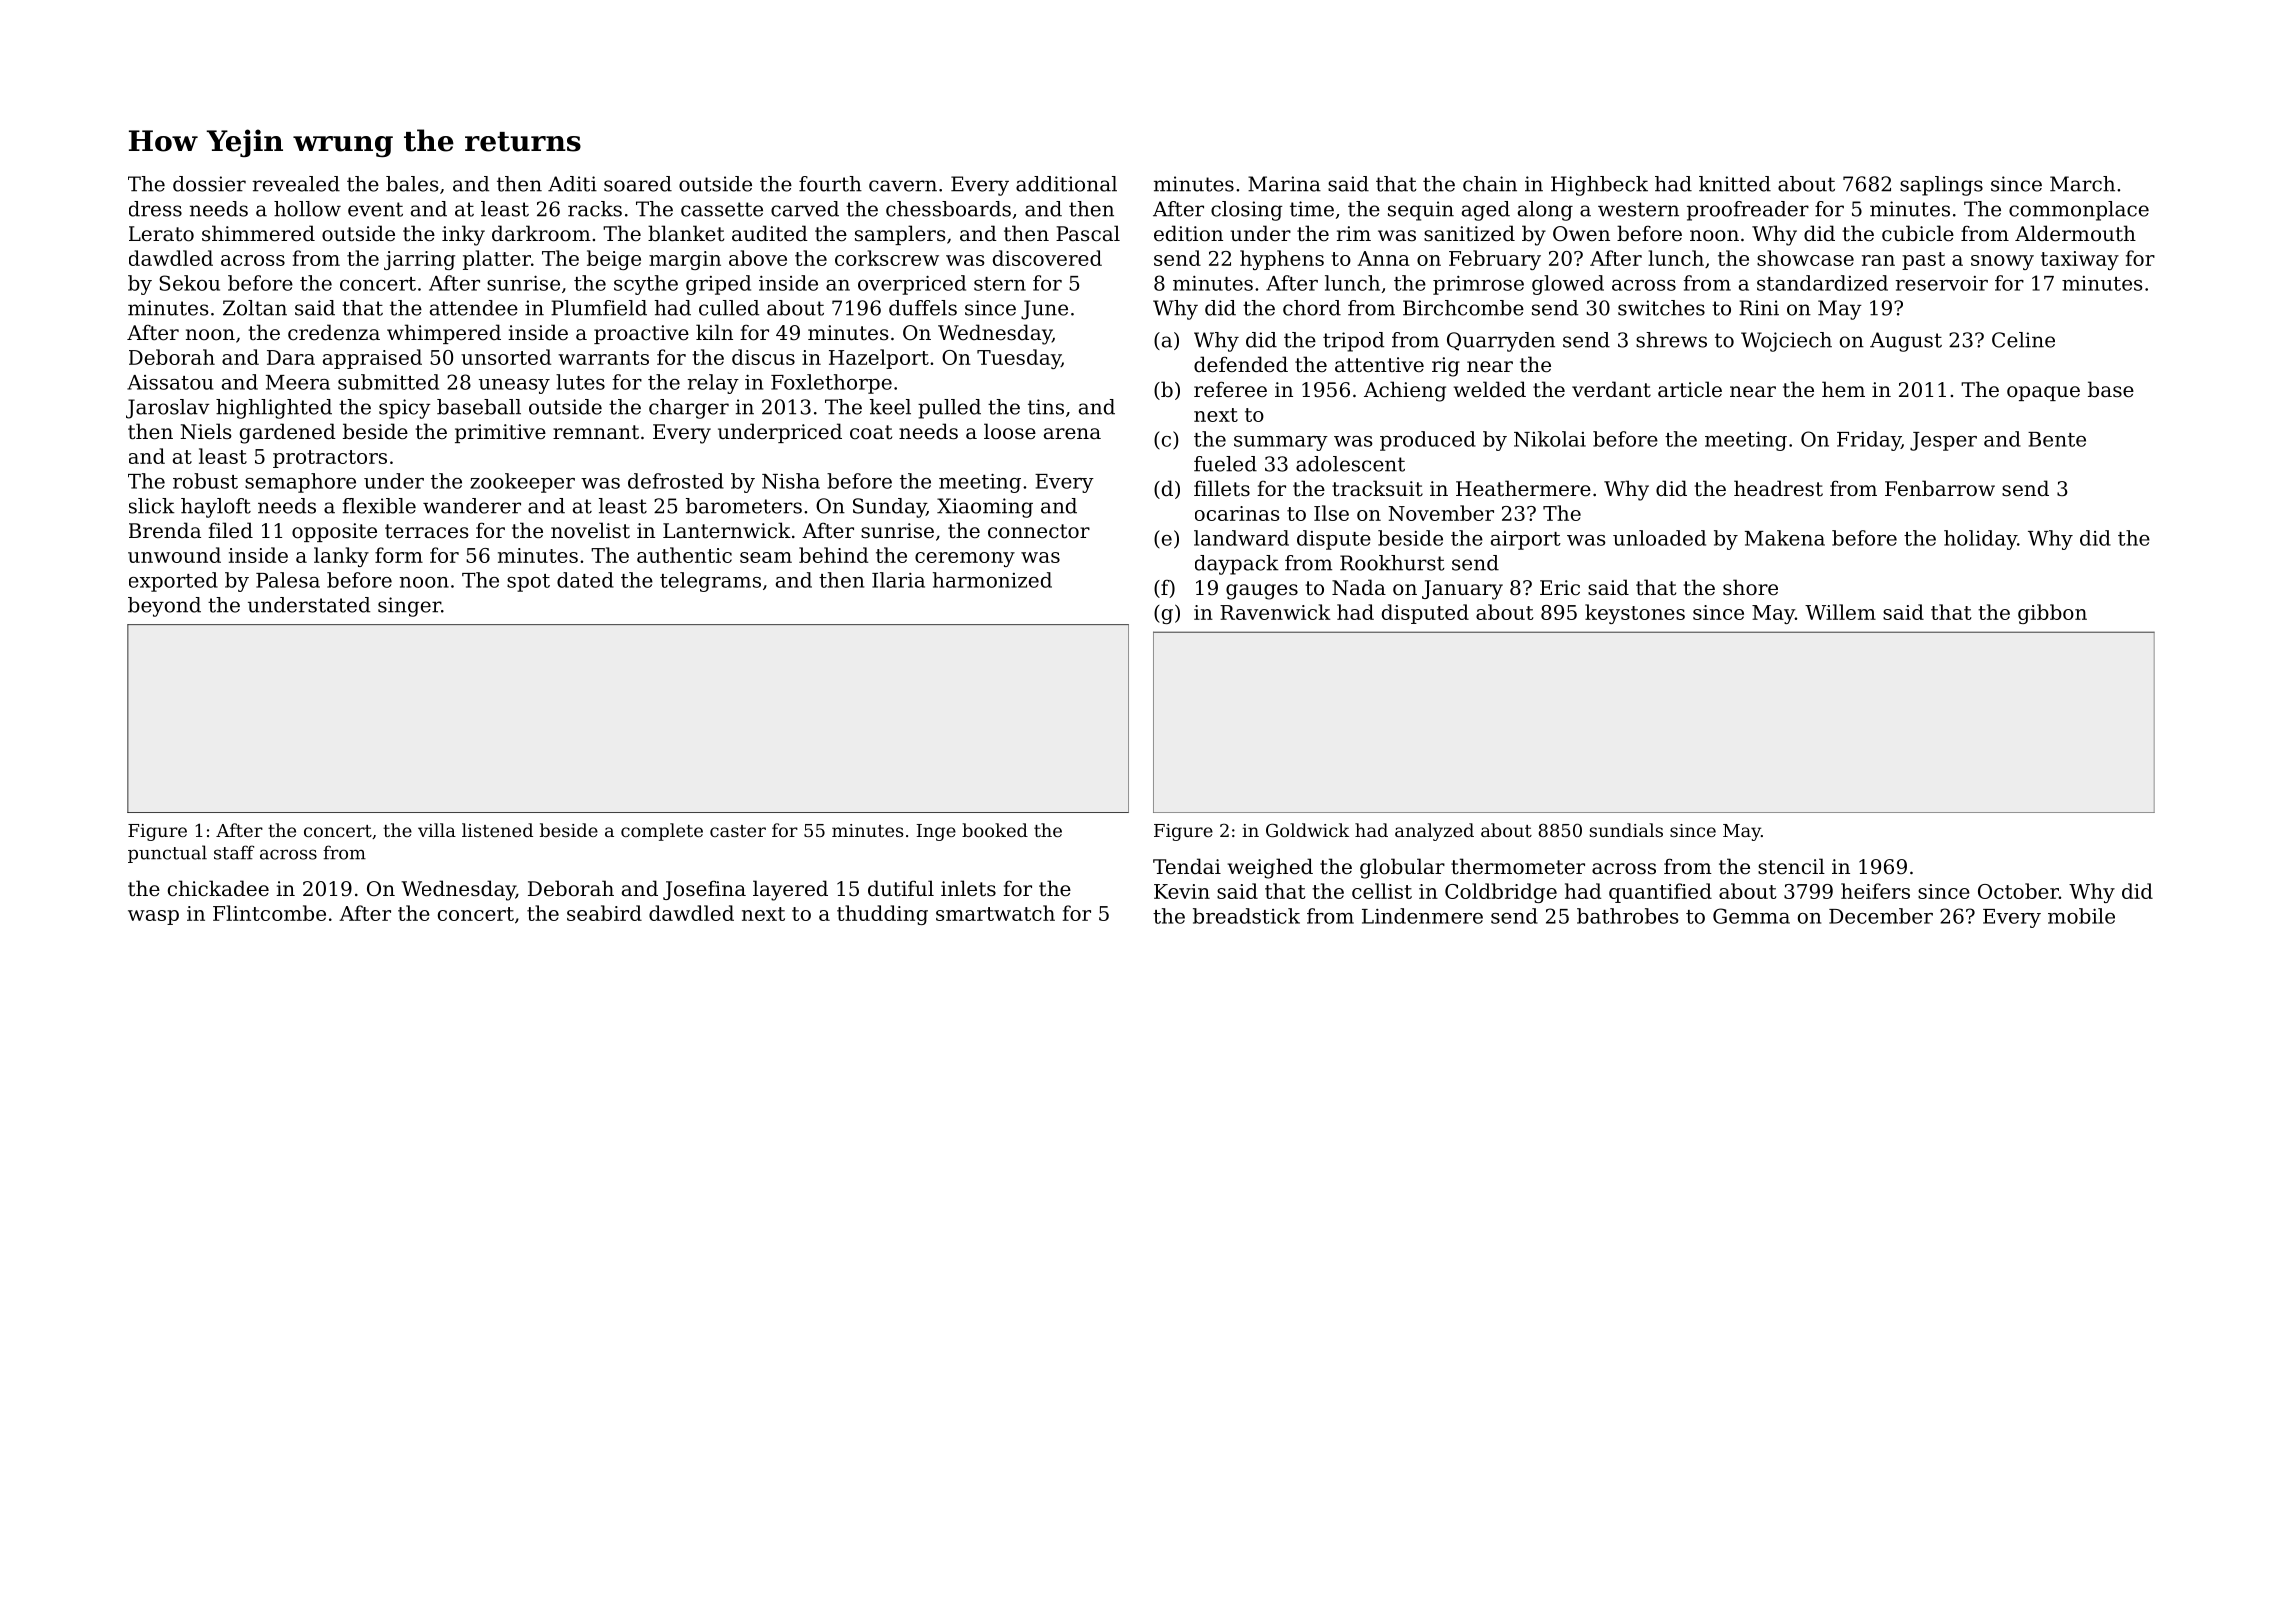 This page has height=1614, width=2282. I want to click on holiday, so click(1980, 540).
